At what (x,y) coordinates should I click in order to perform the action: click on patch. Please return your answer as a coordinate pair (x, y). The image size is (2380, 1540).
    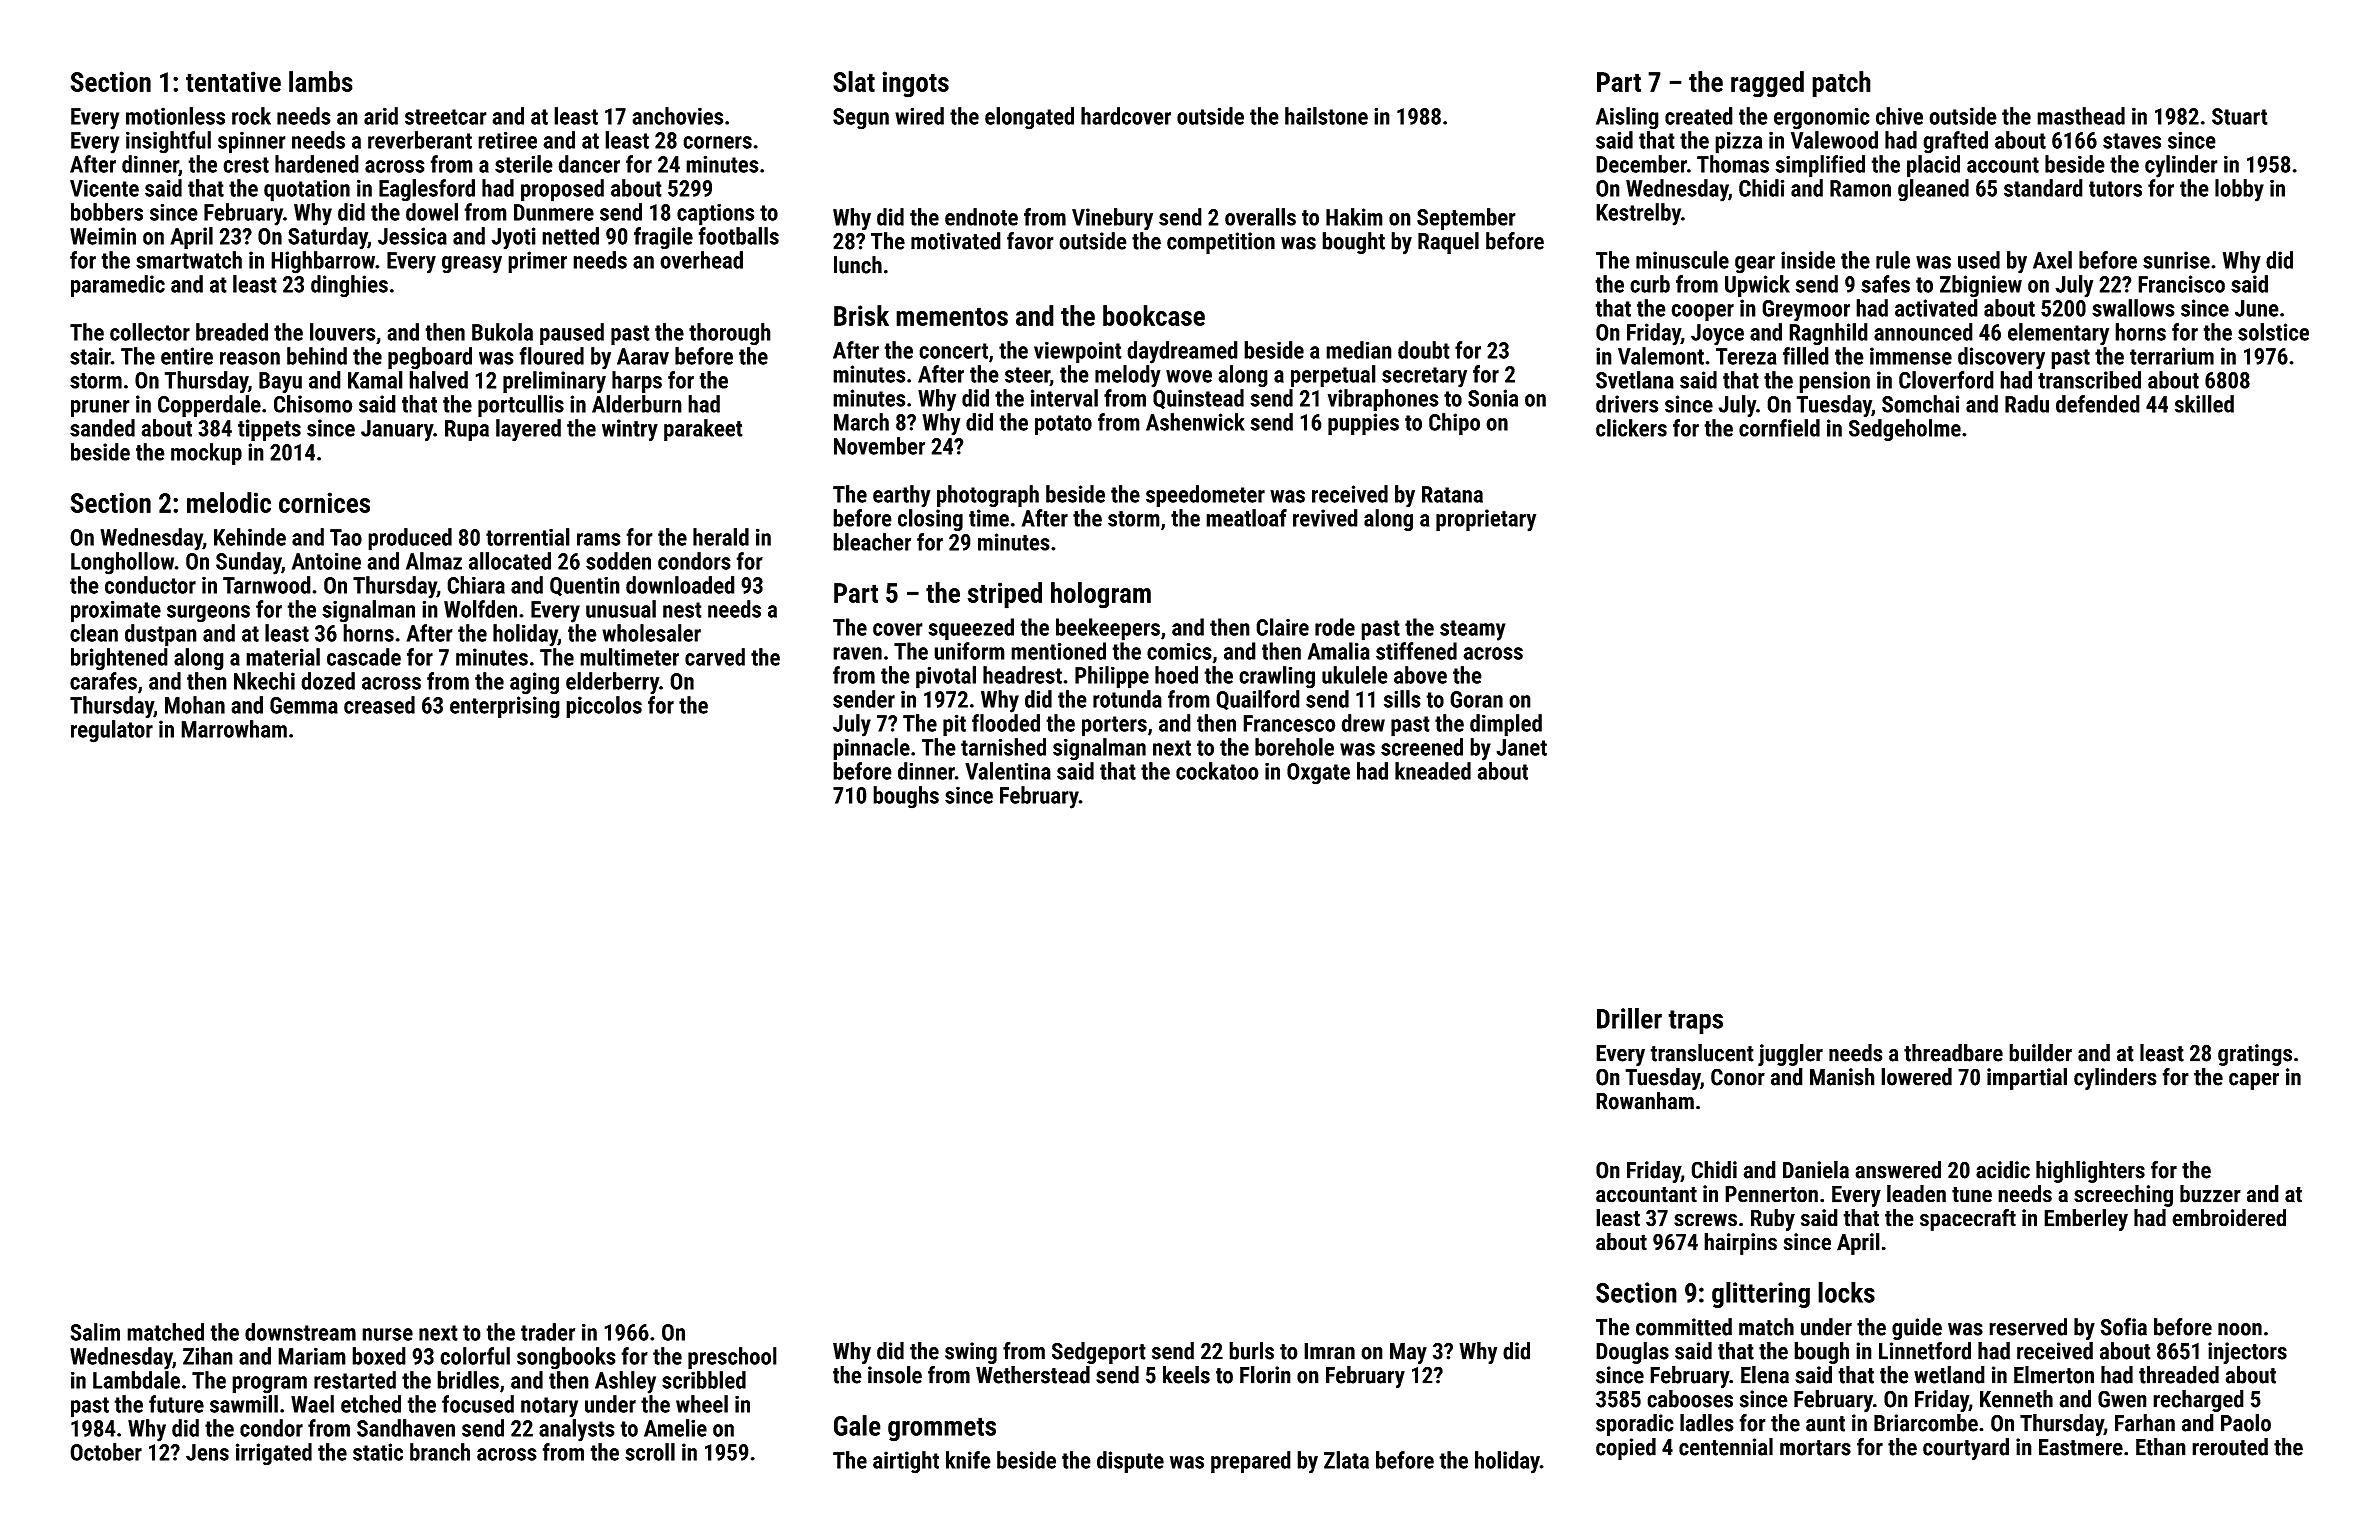
    Looking at the image, I should click on (1841, 84).
